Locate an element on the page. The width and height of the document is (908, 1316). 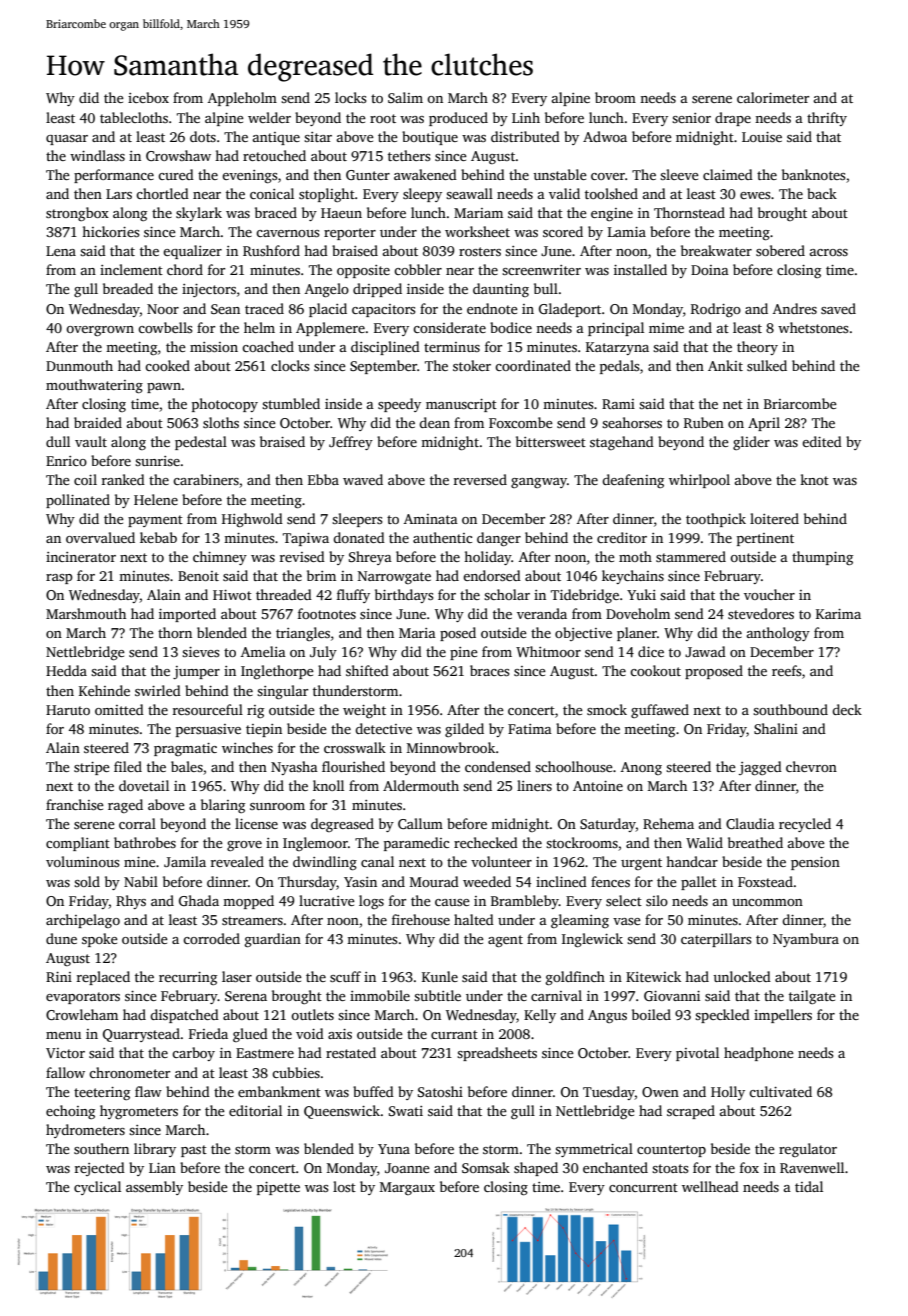
broom is located at coordinates (615, 97).
